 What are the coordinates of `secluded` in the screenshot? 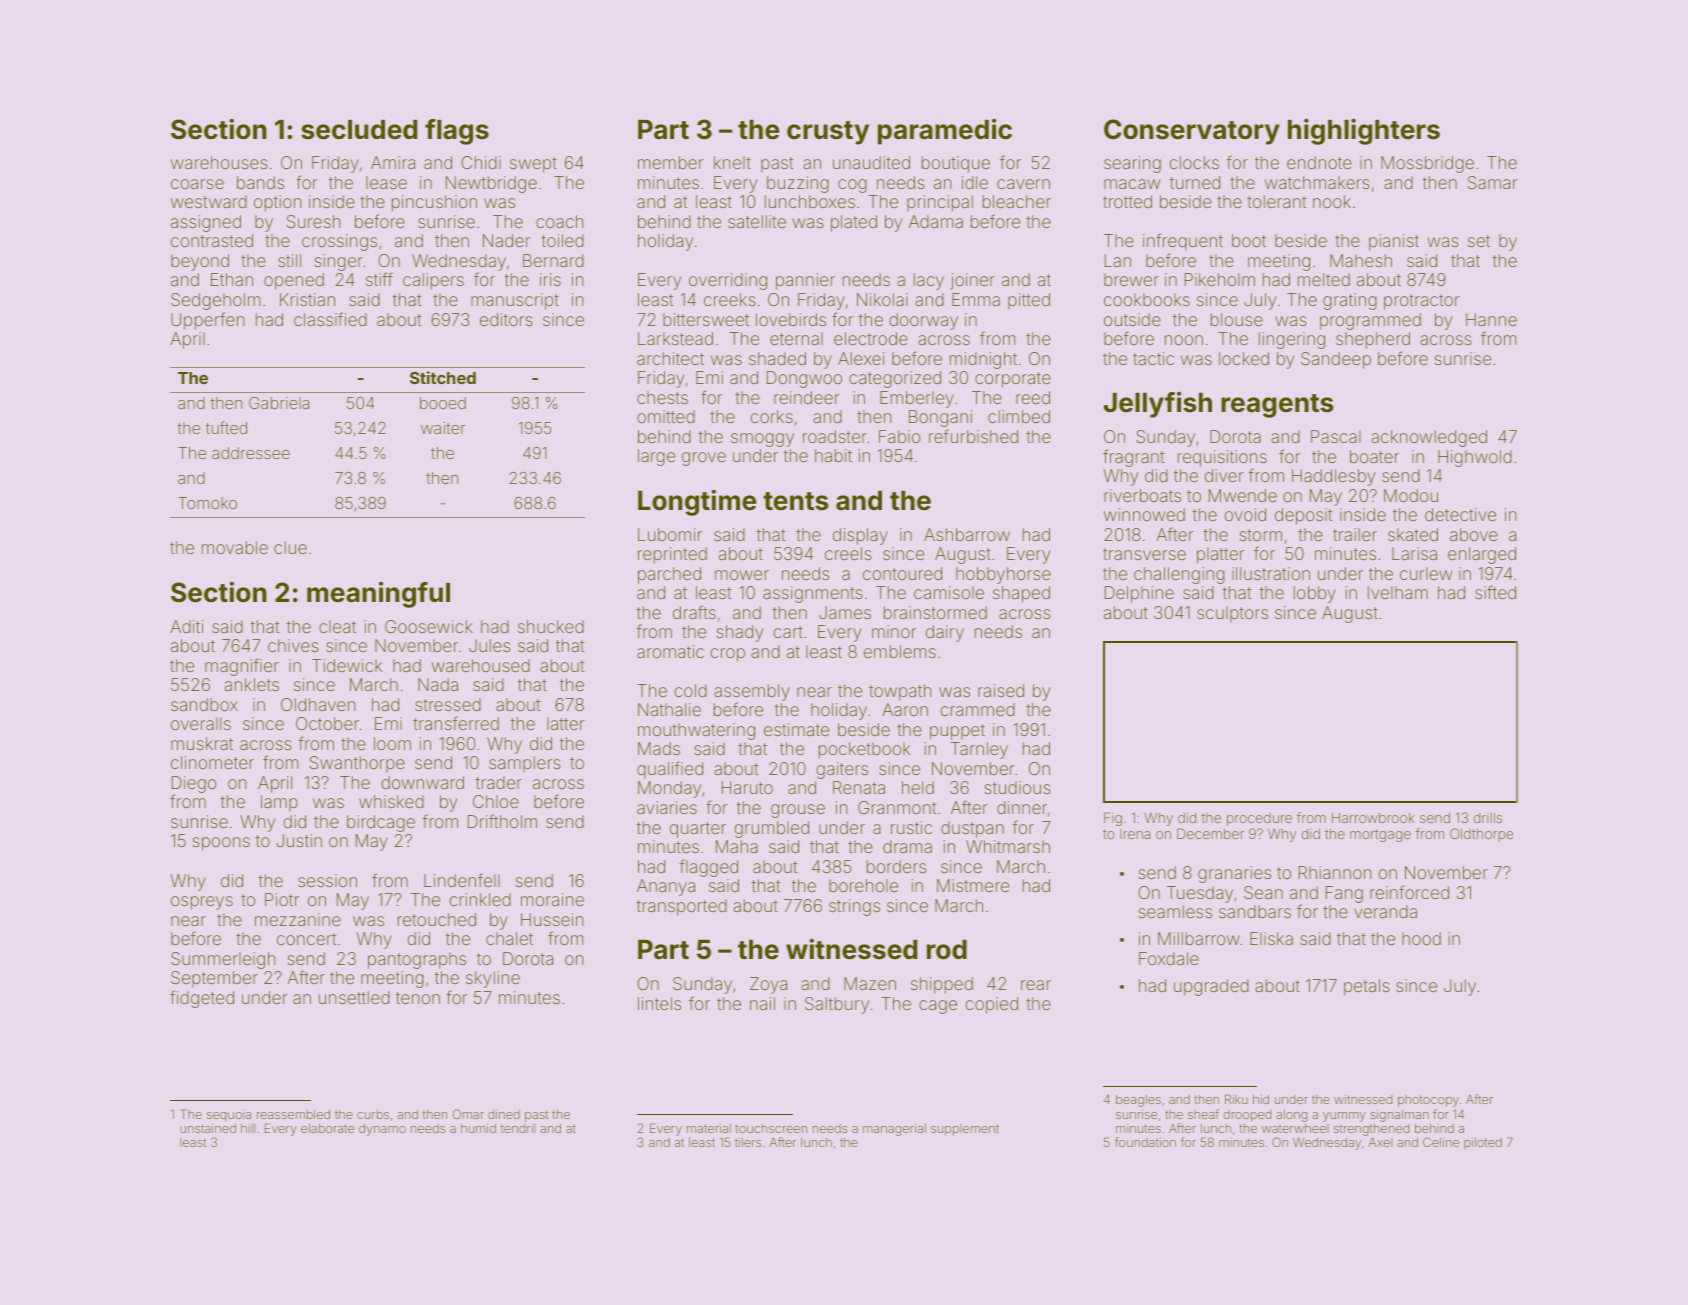 It's located at (359, 130).
